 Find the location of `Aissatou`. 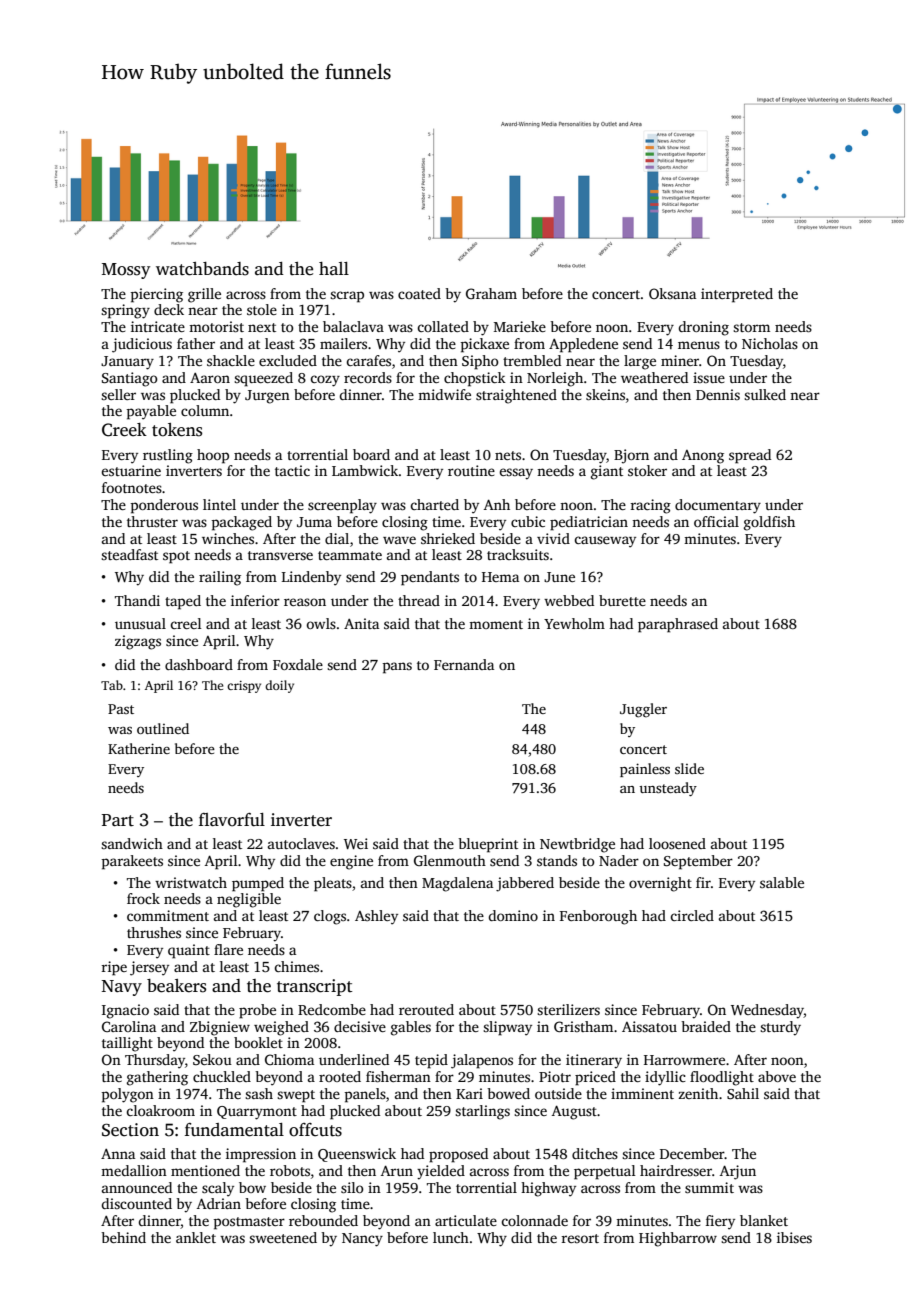

Aissatou is located at coordinates (649, 1026).
